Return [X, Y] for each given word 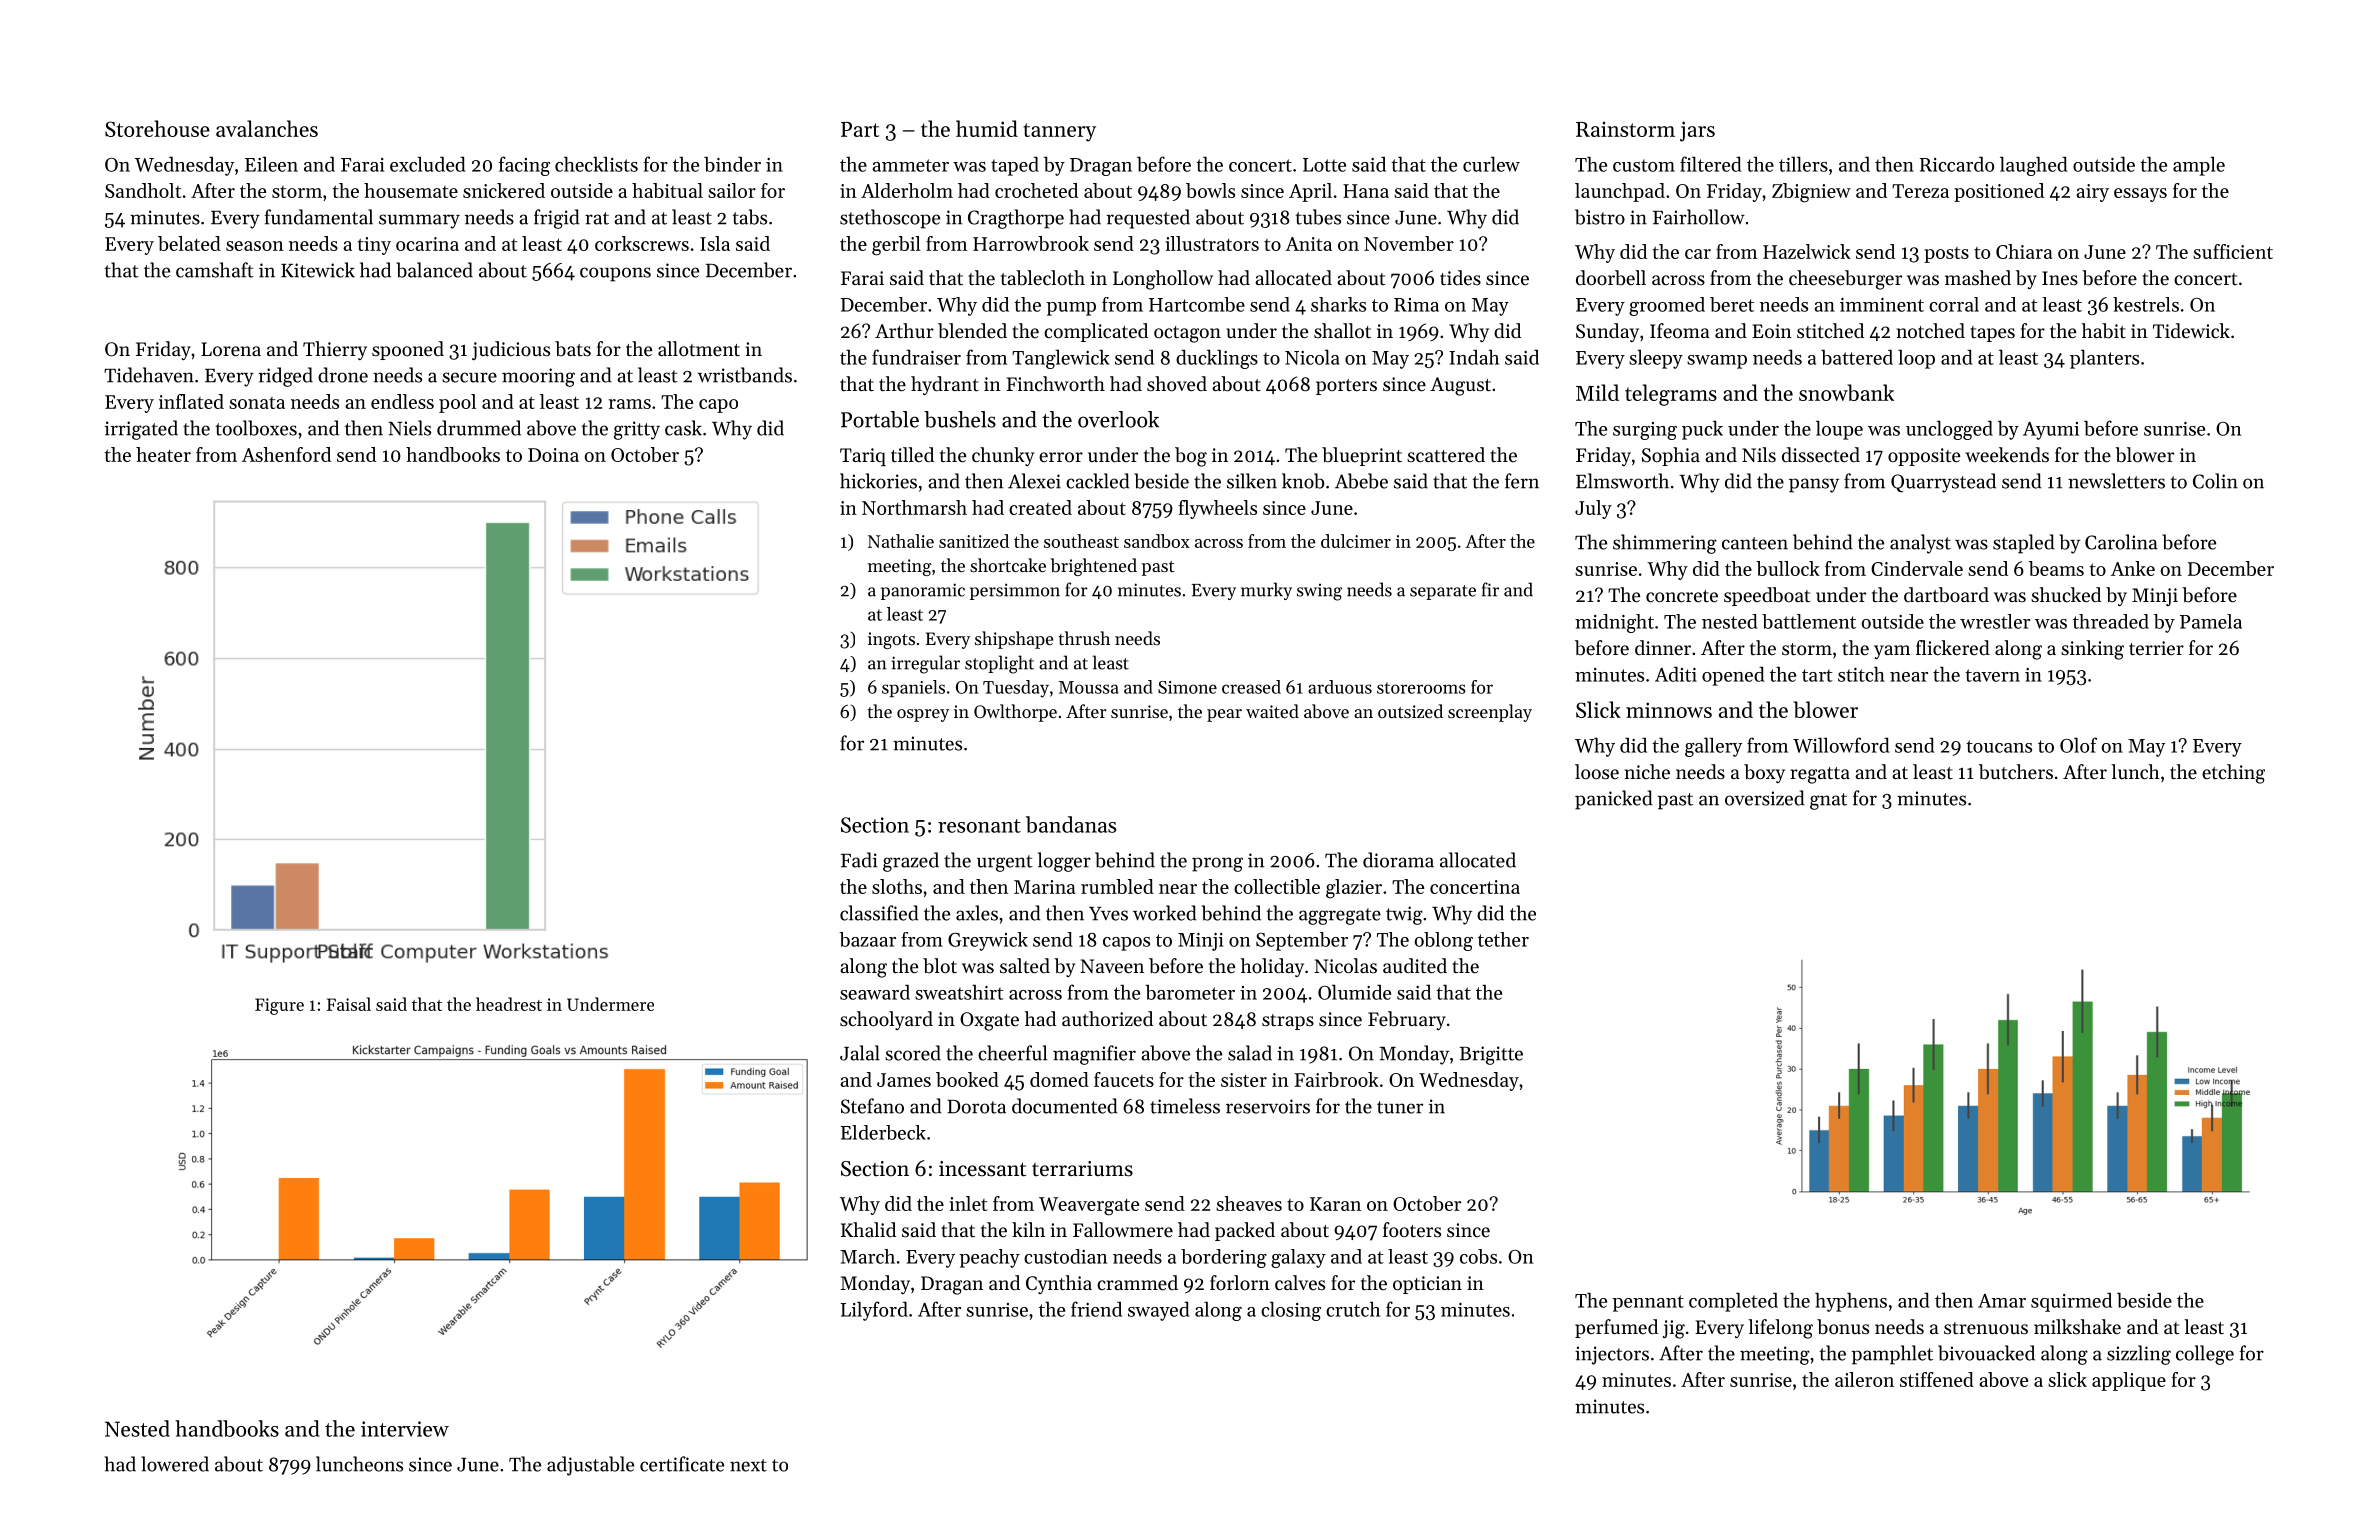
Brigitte [1491, 1055]
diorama [1398, 860]
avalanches [267, 128]
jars [1697, 131]
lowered [175, 1464]
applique [2129, 1381]
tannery [1059, 132]
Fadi [859, 860]
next [748, 1465]
